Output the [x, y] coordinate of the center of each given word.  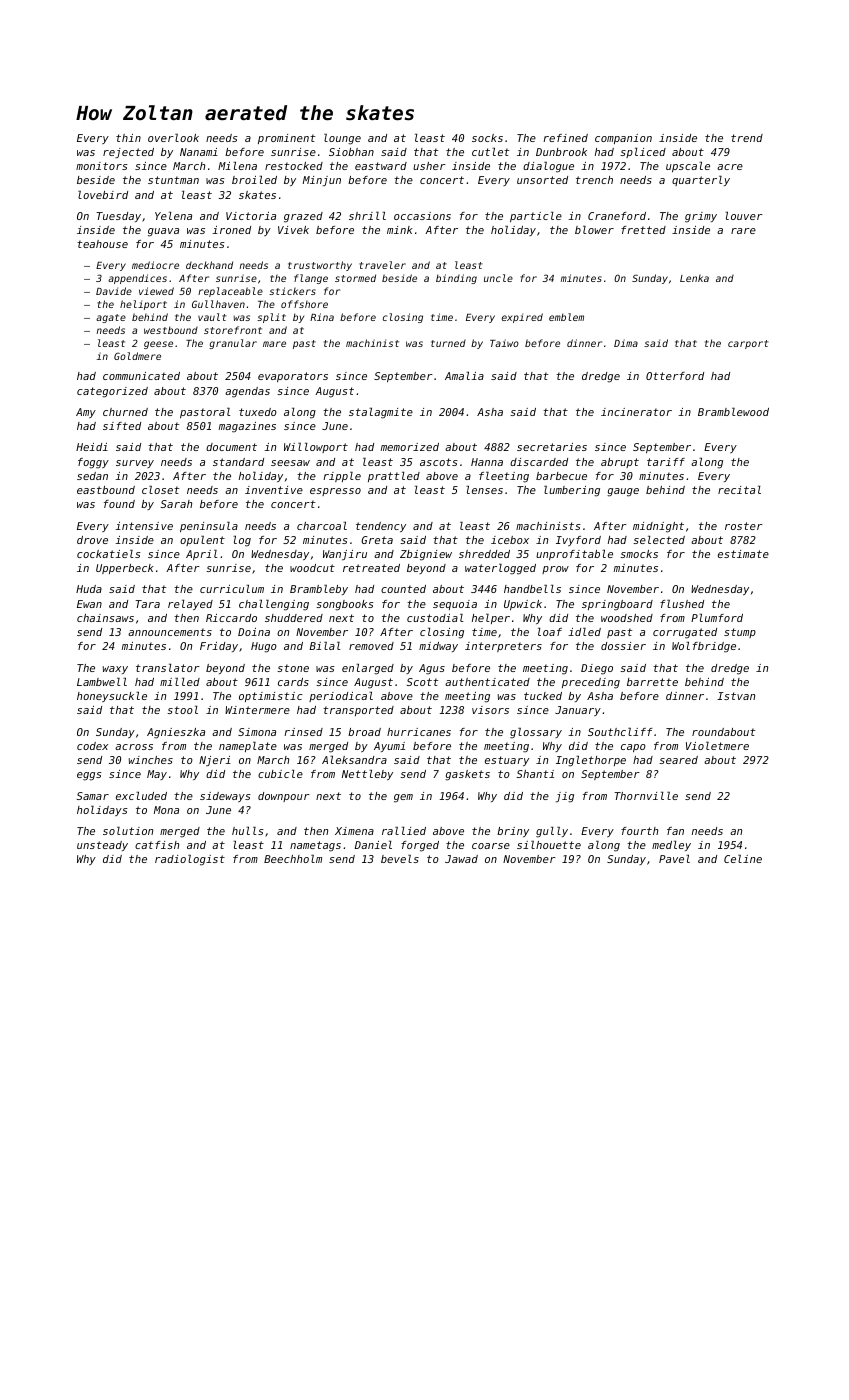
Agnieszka [176, 733]
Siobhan [351, 152]
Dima [626, 343]
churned [125, 412]
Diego [597, 669]
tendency [381, 527]
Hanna [487, 462]
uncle [498, 278]
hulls [248, 831]
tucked [543, 696]
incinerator [636, 412]
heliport [143, 305]
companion [623, 139]
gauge [623, 492]
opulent [202, 541]
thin [128, 138]
